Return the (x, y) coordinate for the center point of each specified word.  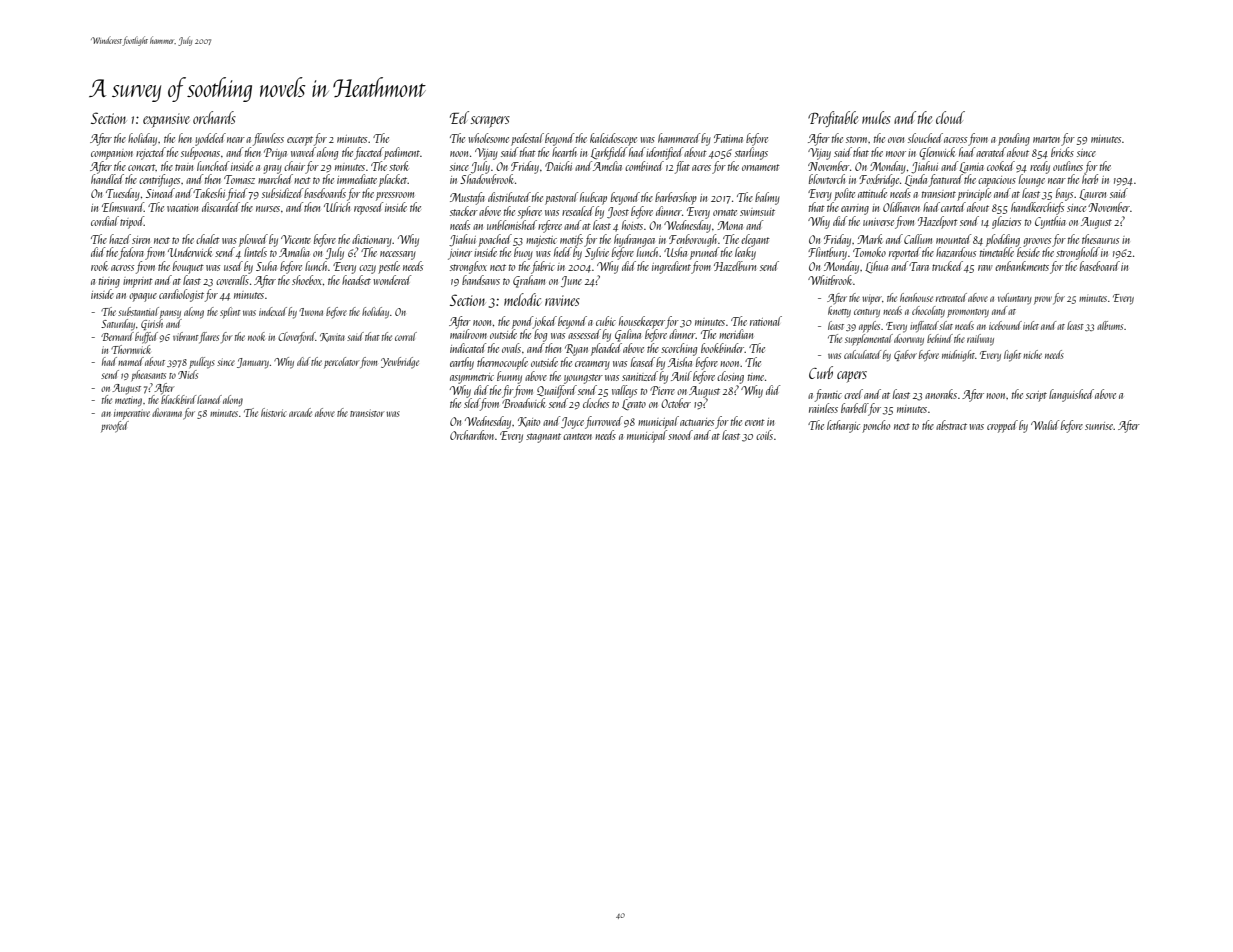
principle (974, 194)
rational (766, 321)
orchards (214, 117)
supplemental (869, 339)
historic (274, 412)
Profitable (833, 119)
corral (406, 336)
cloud (950, 117)
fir (508, 391)
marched (275, 179)
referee (550, 226)
